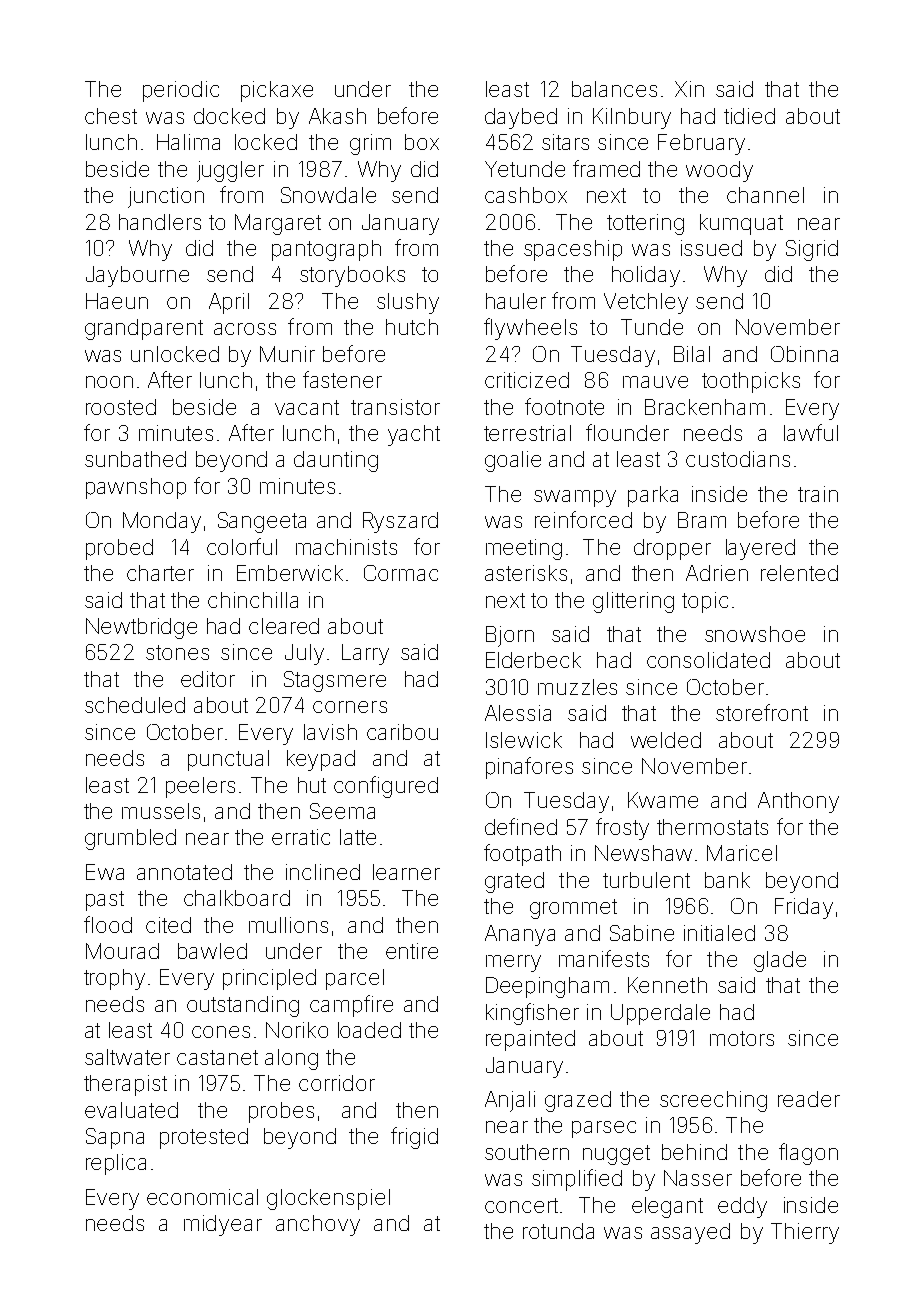 Image resolution: width=924 pixels, height=1311 pixels. I want to click on Xin, so click(689, 89).
